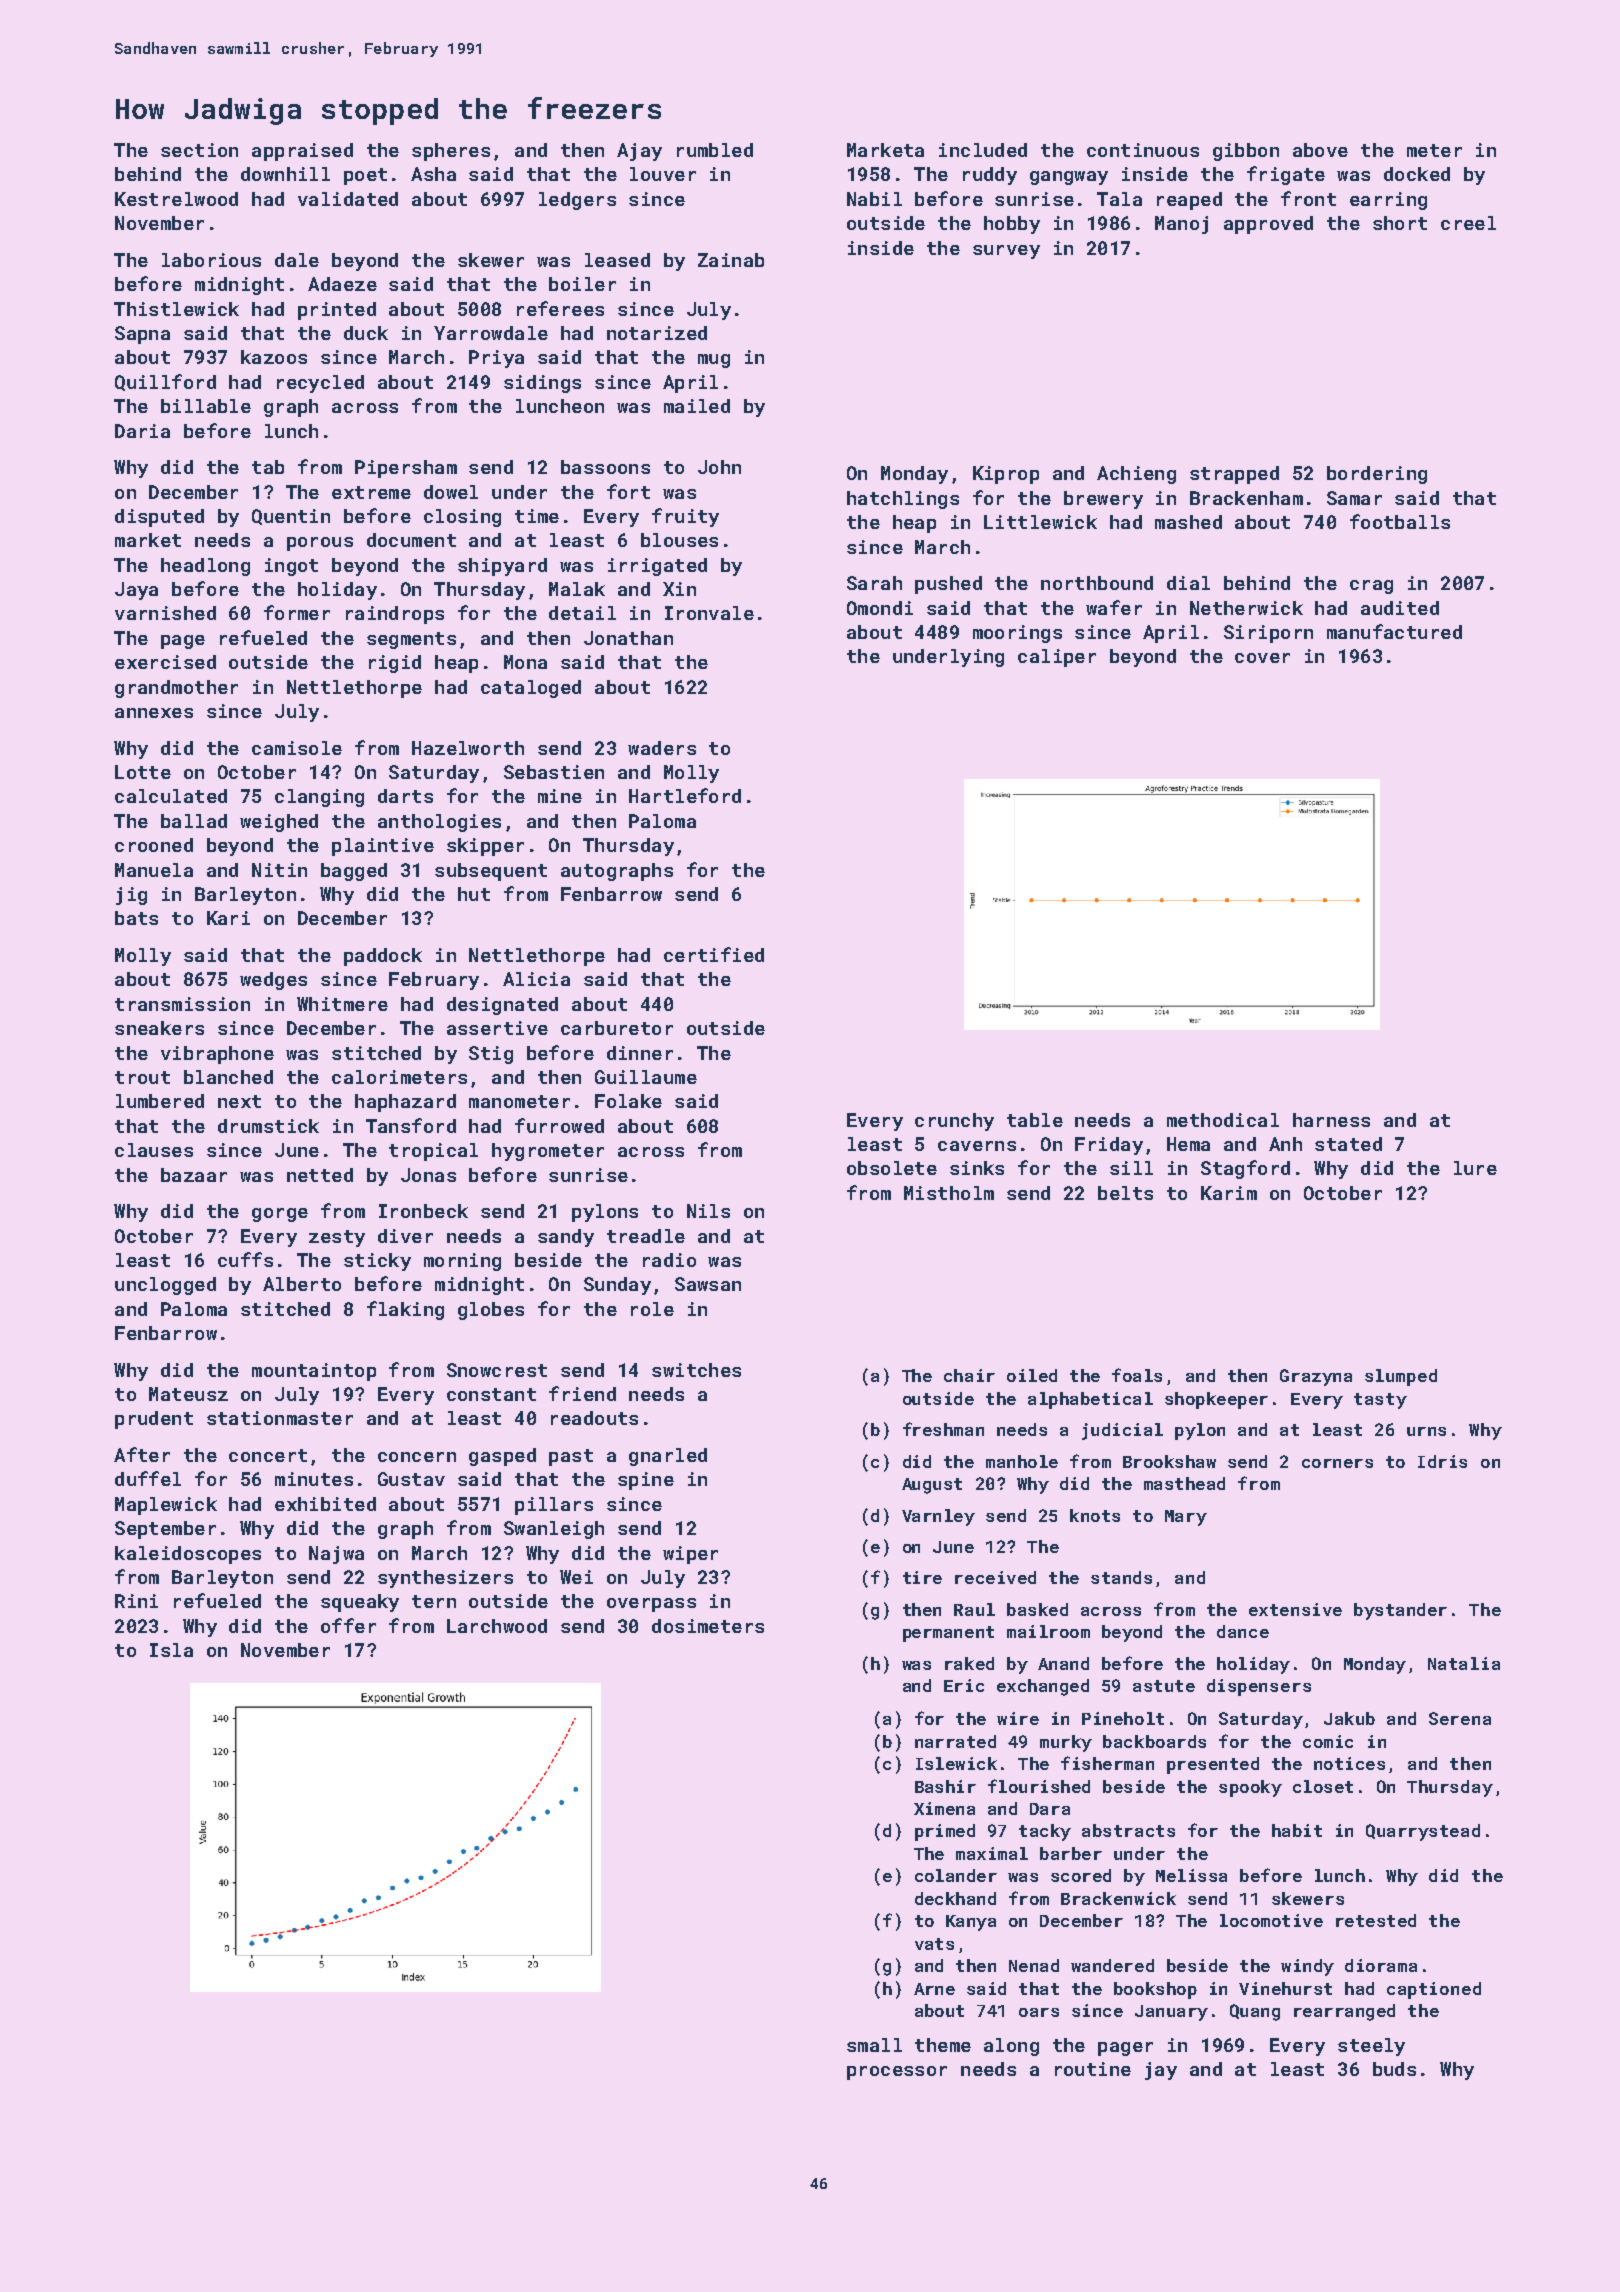 The height and width of the document is (2292, 1620). I want to click on docked, so click(1417, 174).
